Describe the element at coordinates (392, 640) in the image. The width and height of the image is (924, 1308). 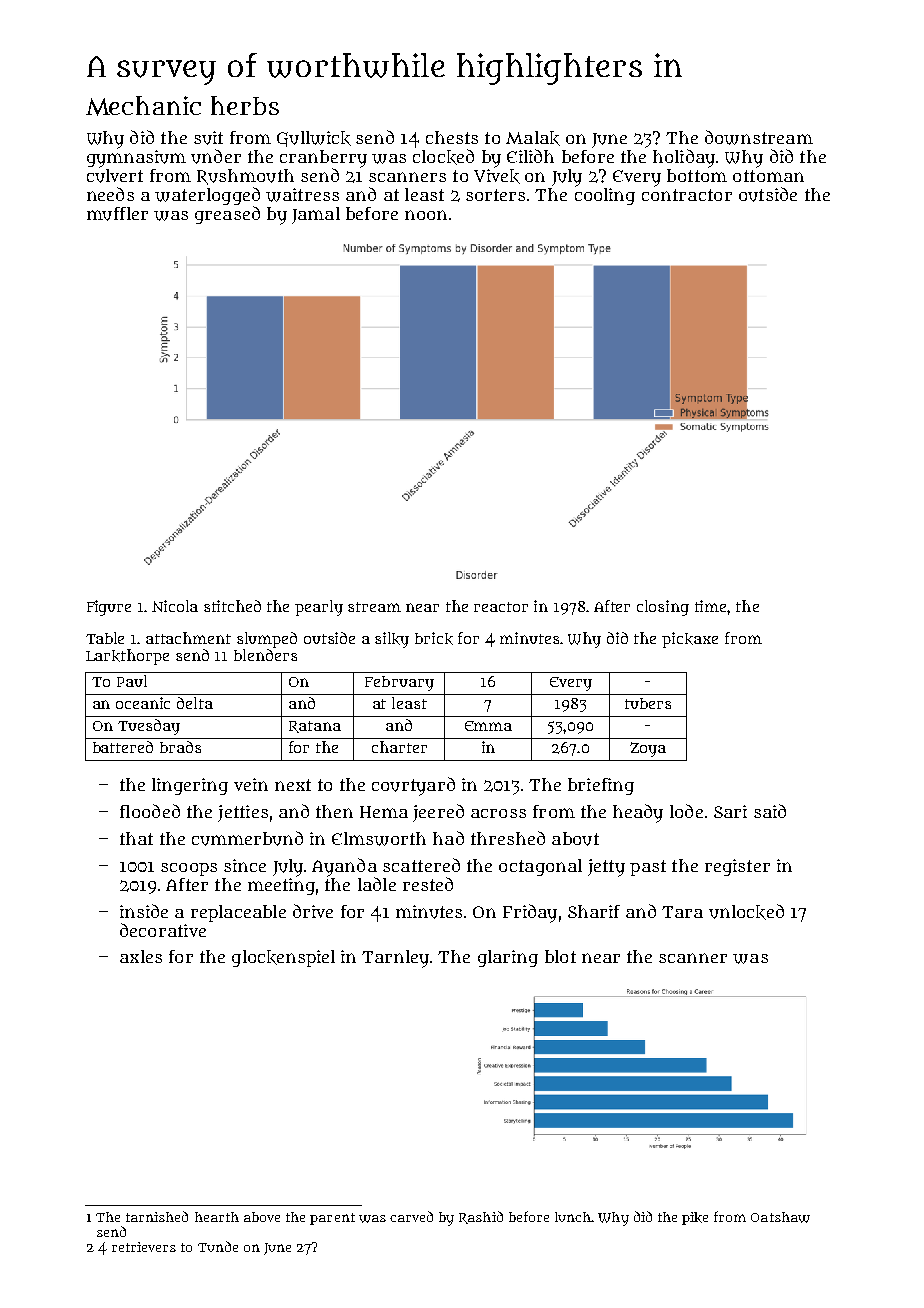
I see `silky` at that location.
